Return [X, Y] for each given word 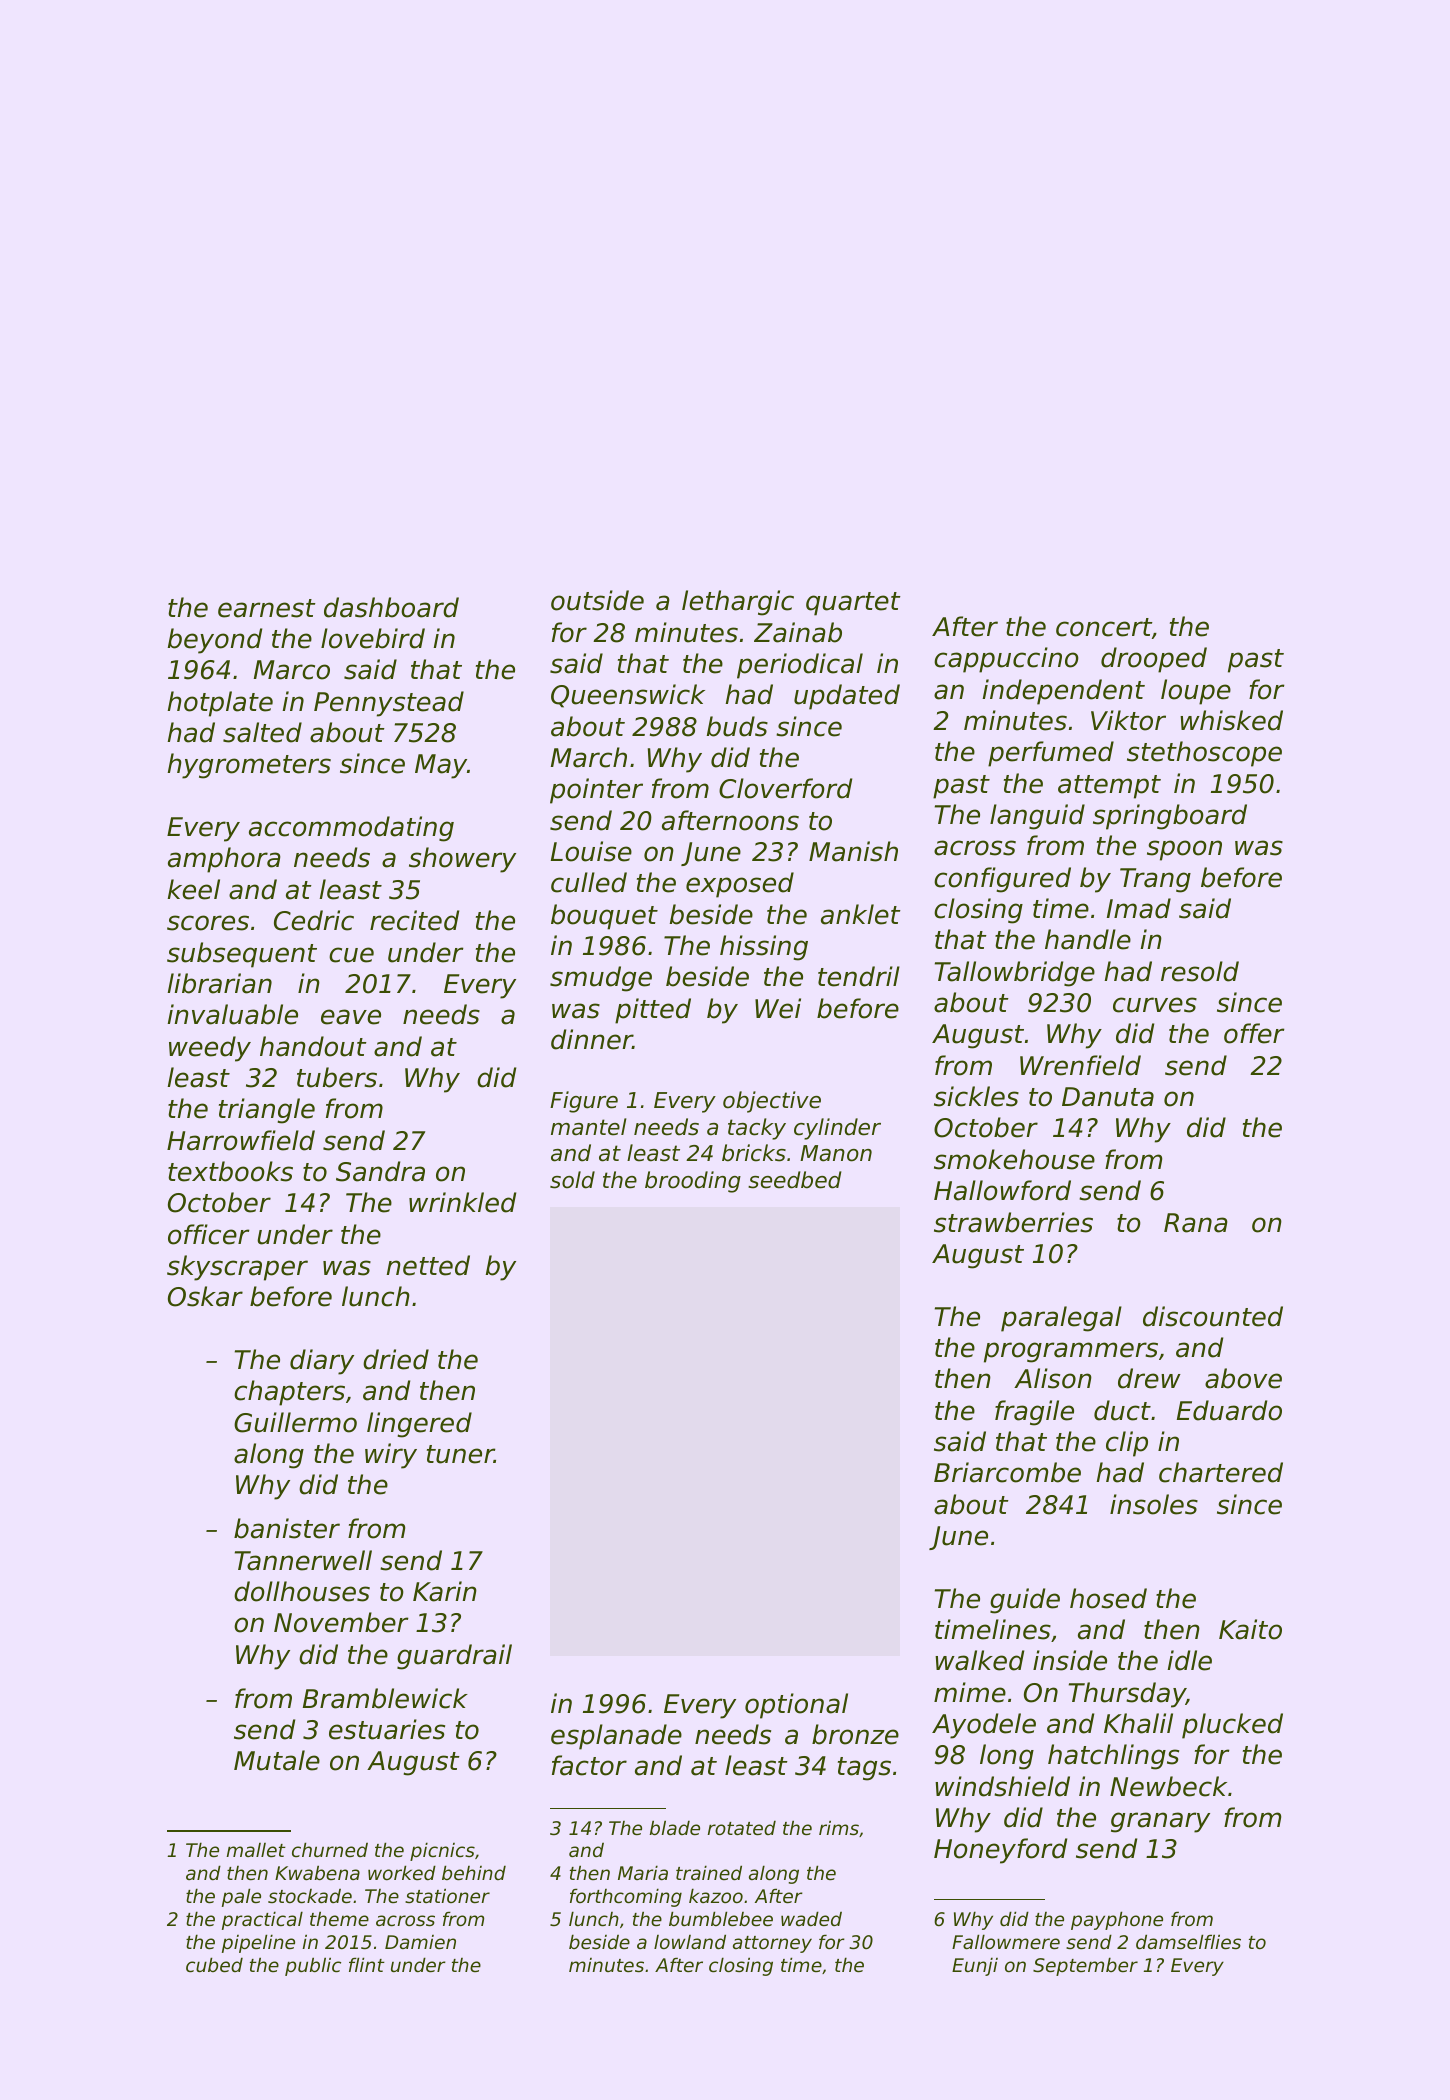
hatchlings [1113, 1757]
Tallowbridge [1015, 974]
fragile [1034, 1413]
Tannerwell [303, 1560]
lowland [690, 1941]
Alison [1053, 1378]
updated [847, 697]
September [1085, 1966]
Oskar [205, 1296]
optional [796, 1706]
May [441, 766]
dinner [592, 1039]
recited [414, 920]
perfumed [1051, 754]
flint [367, 1964]
